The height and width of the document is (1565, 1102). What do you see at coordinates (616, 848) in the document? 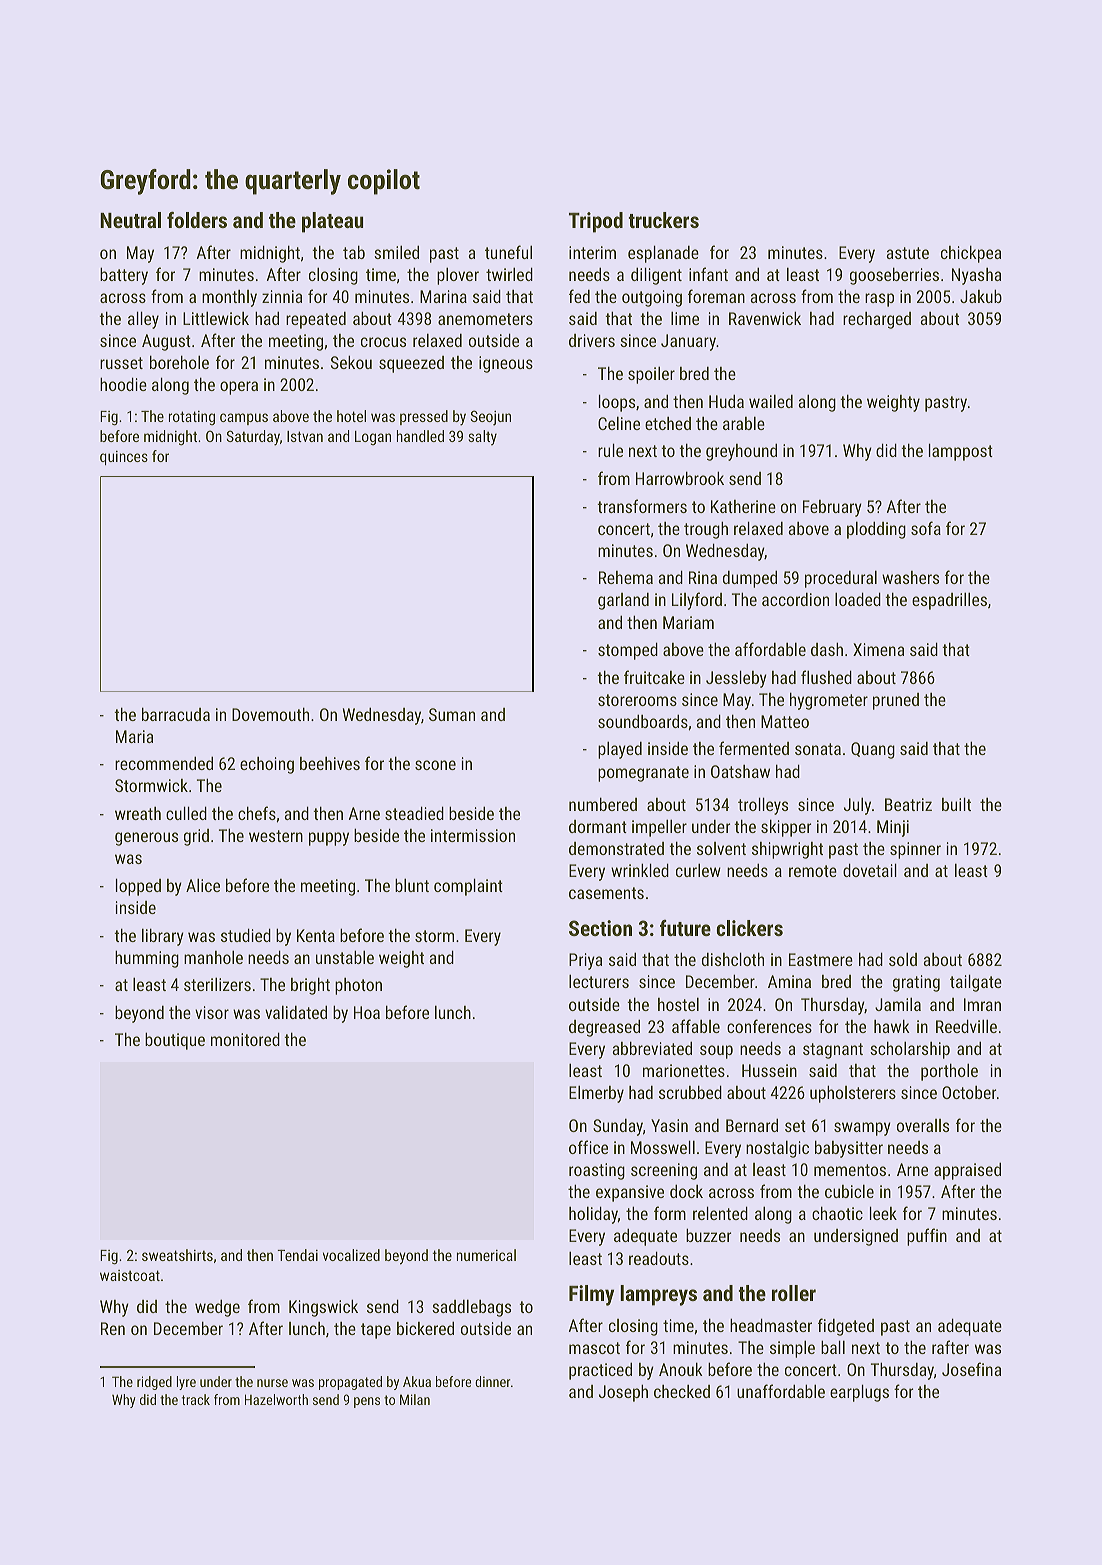
I see `demonstrated` at bounding box center [616, 848].
